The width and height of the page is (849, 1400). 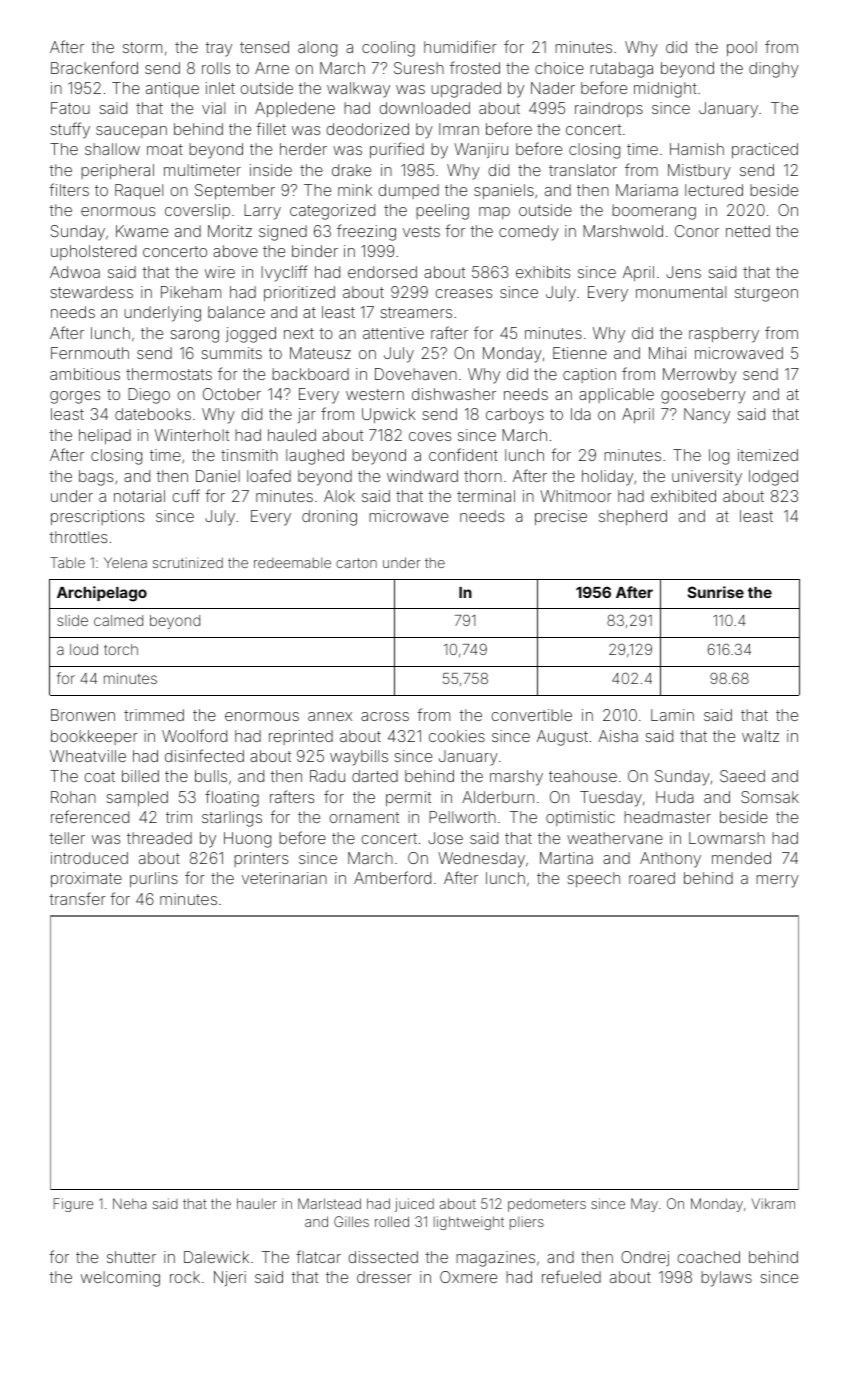 I want to click on speech, so click(x=593, y=879).
